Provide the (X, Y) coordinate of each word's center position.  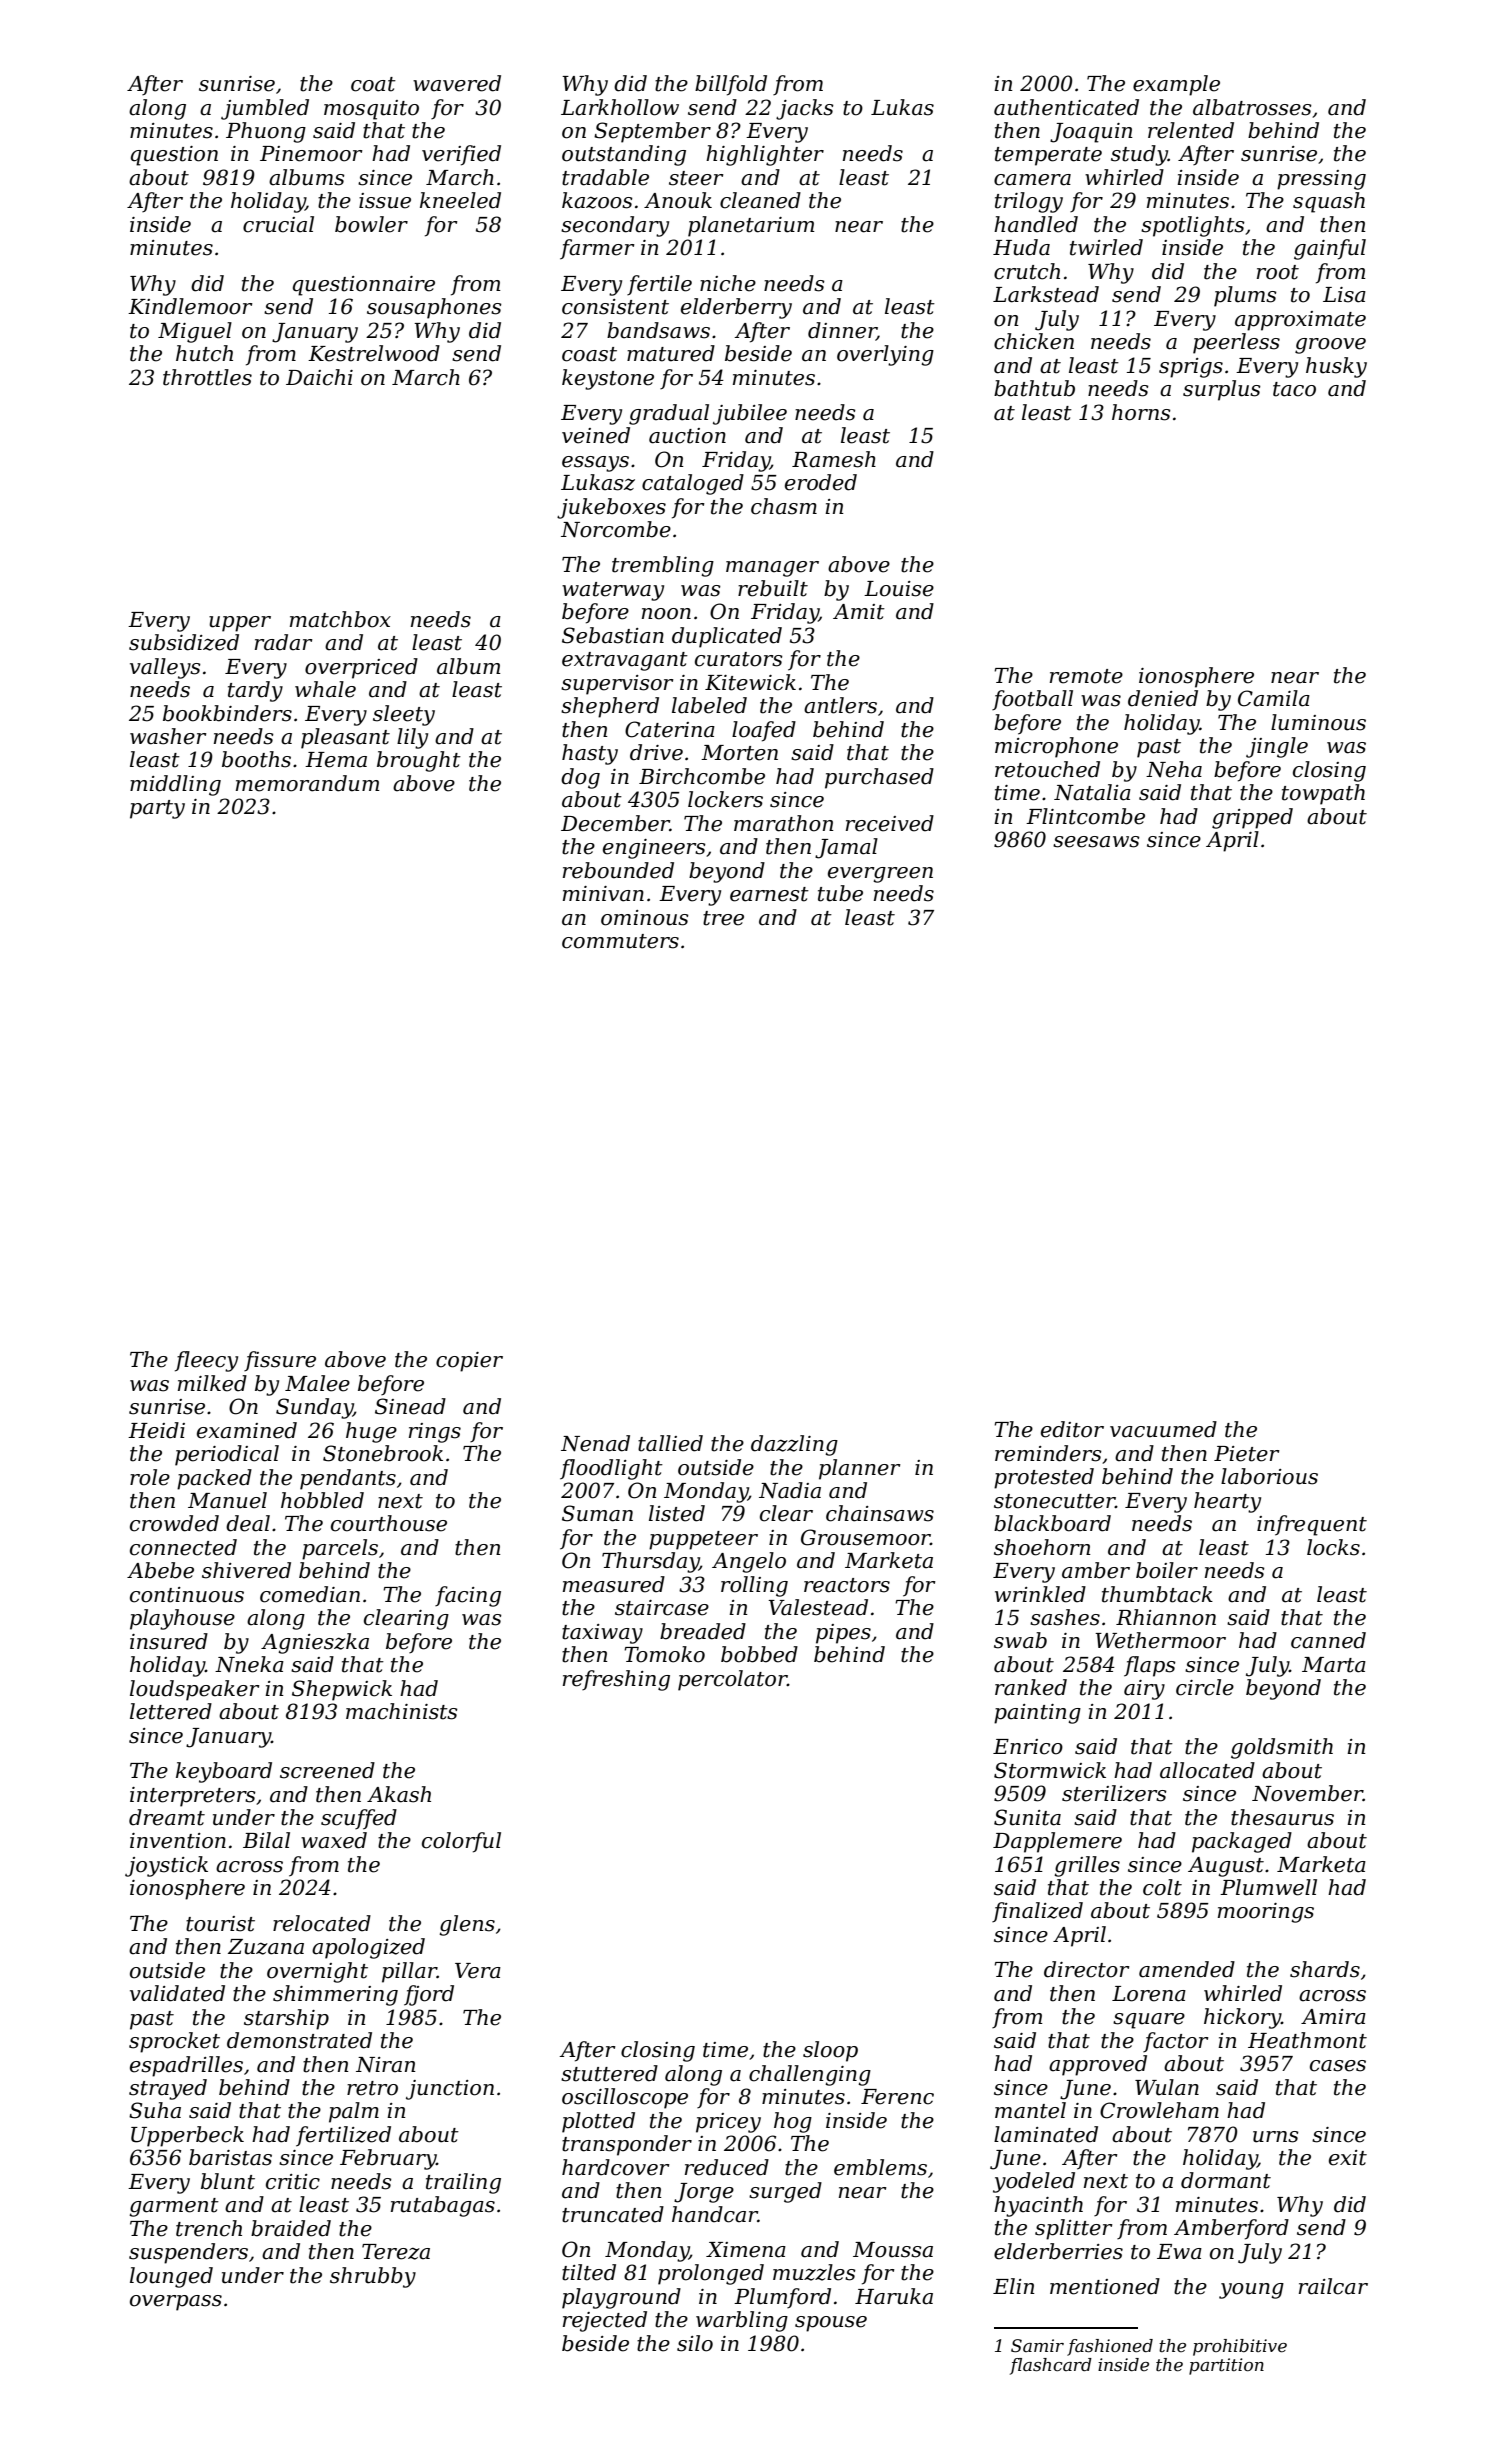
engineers (654, 849)
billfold (731, 85)
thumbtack (1157, 1594)
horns (1141, 412)
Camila (1274, 698)
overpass (176, 2303)
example (1176, 85)
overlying (885, 355)
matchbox (340, 619)
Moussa (893, 2250)
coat (373, 84)
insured (169, 1641)
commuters (620, 941)
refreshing (616, 1680)
